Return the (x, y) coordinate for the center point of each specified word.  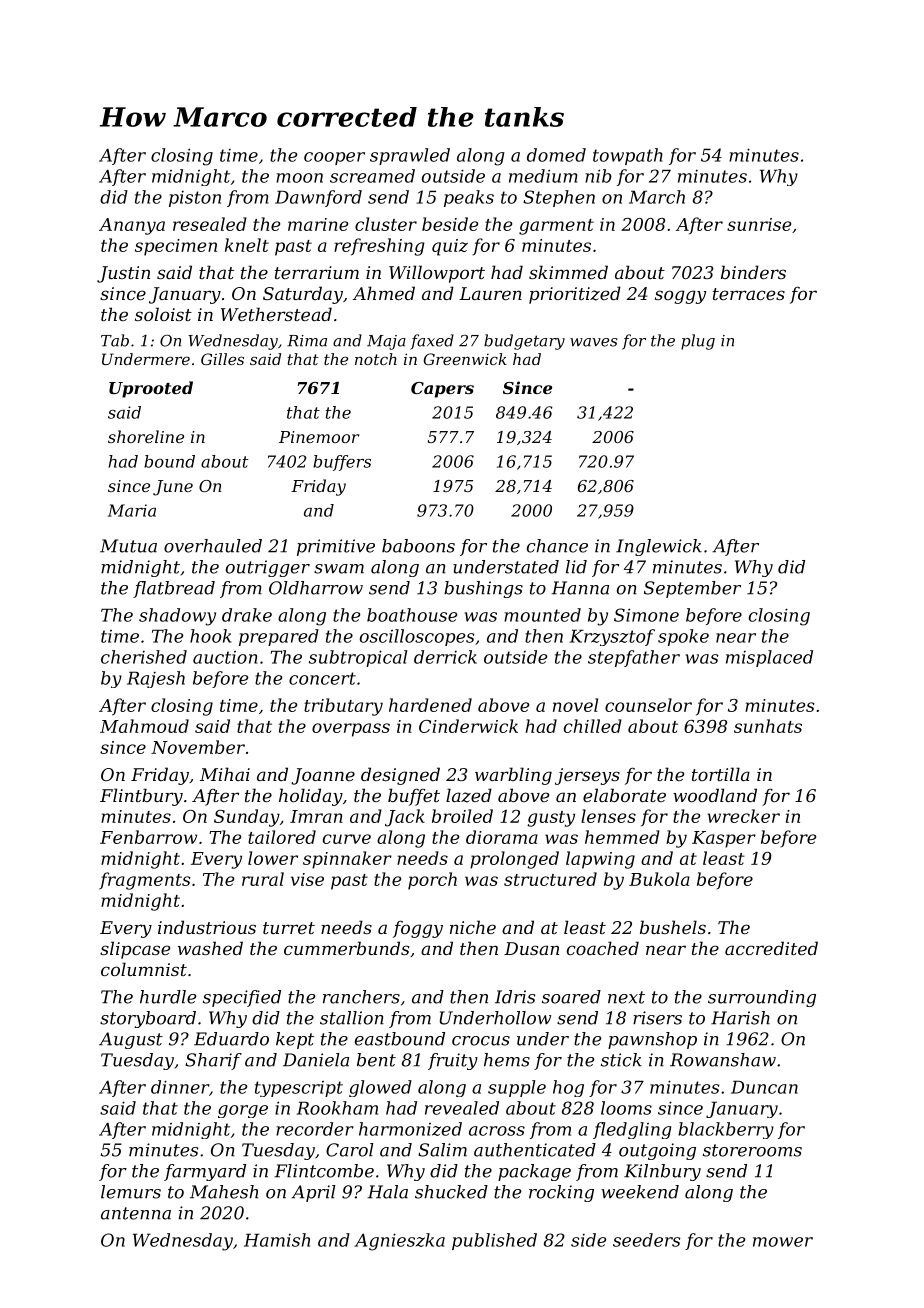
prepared (279, 637)
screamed (372, 176)
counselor (648, 705)
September (692, 589)
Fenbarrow (148, 837)
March (657, 197)
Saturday (303, 295)
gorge (243, 1111)
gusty (551, 819)
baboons (418, 546)
